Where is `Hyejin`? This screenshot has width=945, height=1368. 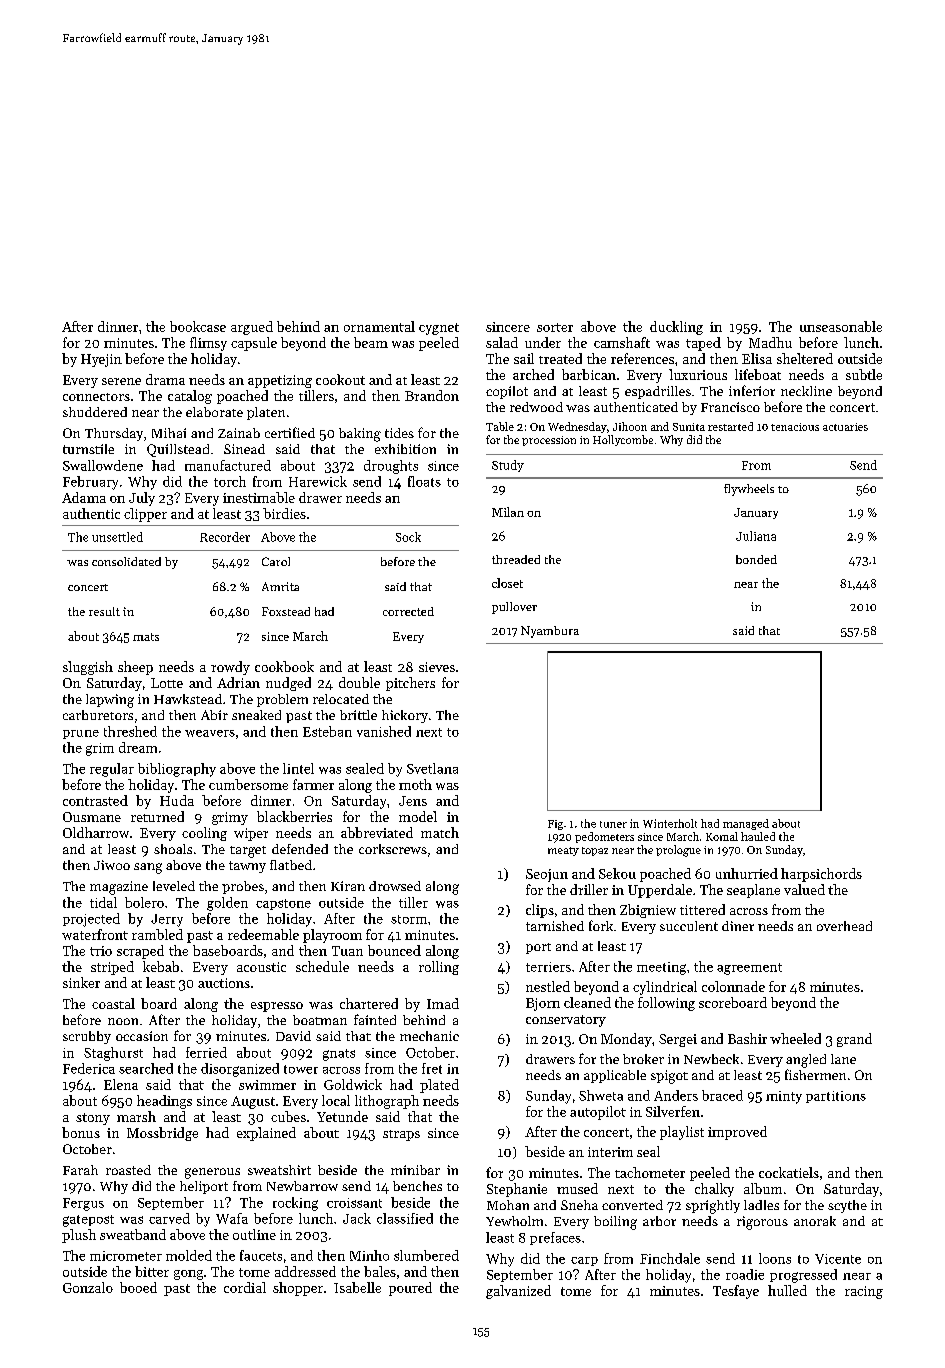 Hyejin is located at coordinates (101, 360).
